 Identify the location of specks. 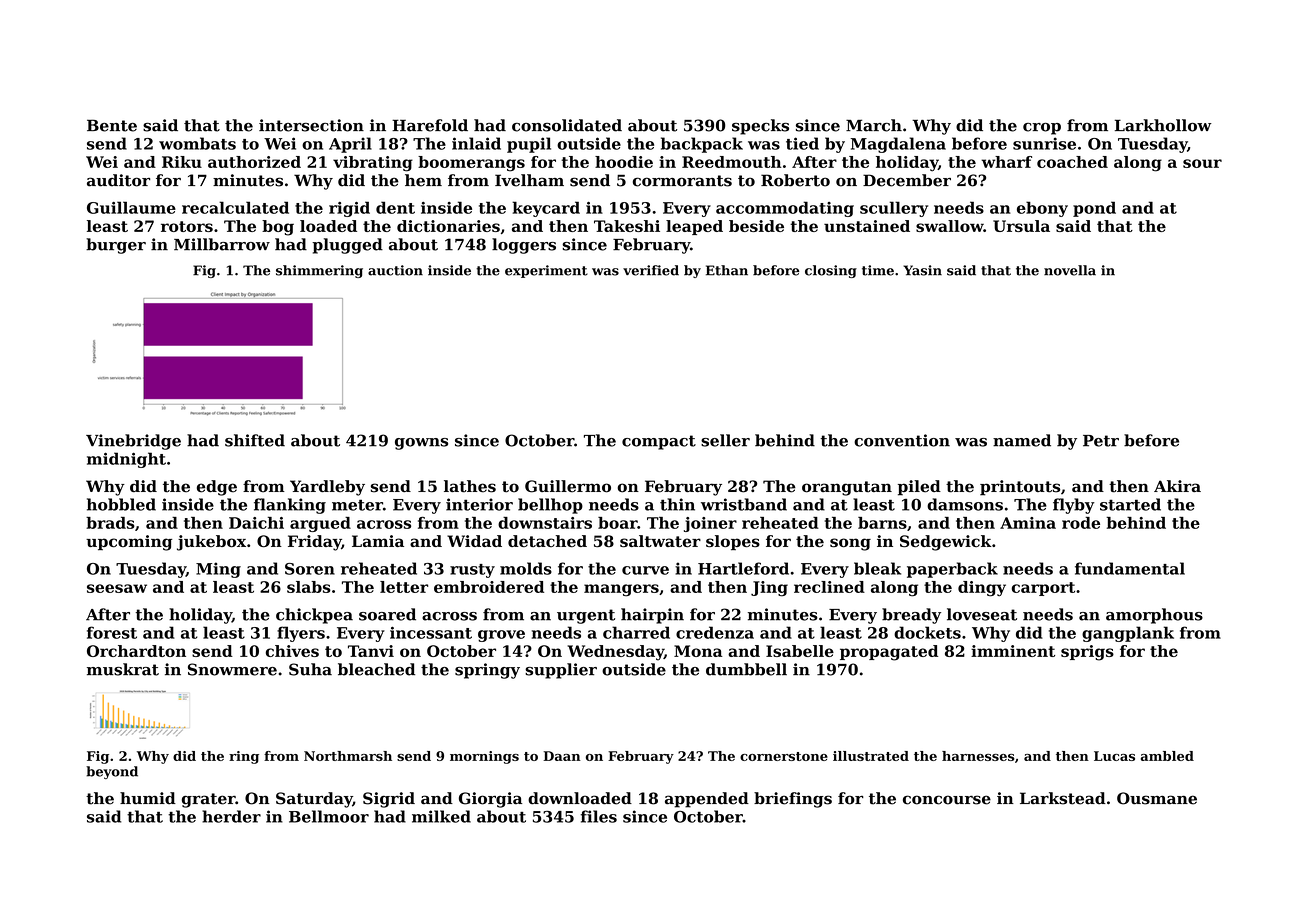
(760, 127).
